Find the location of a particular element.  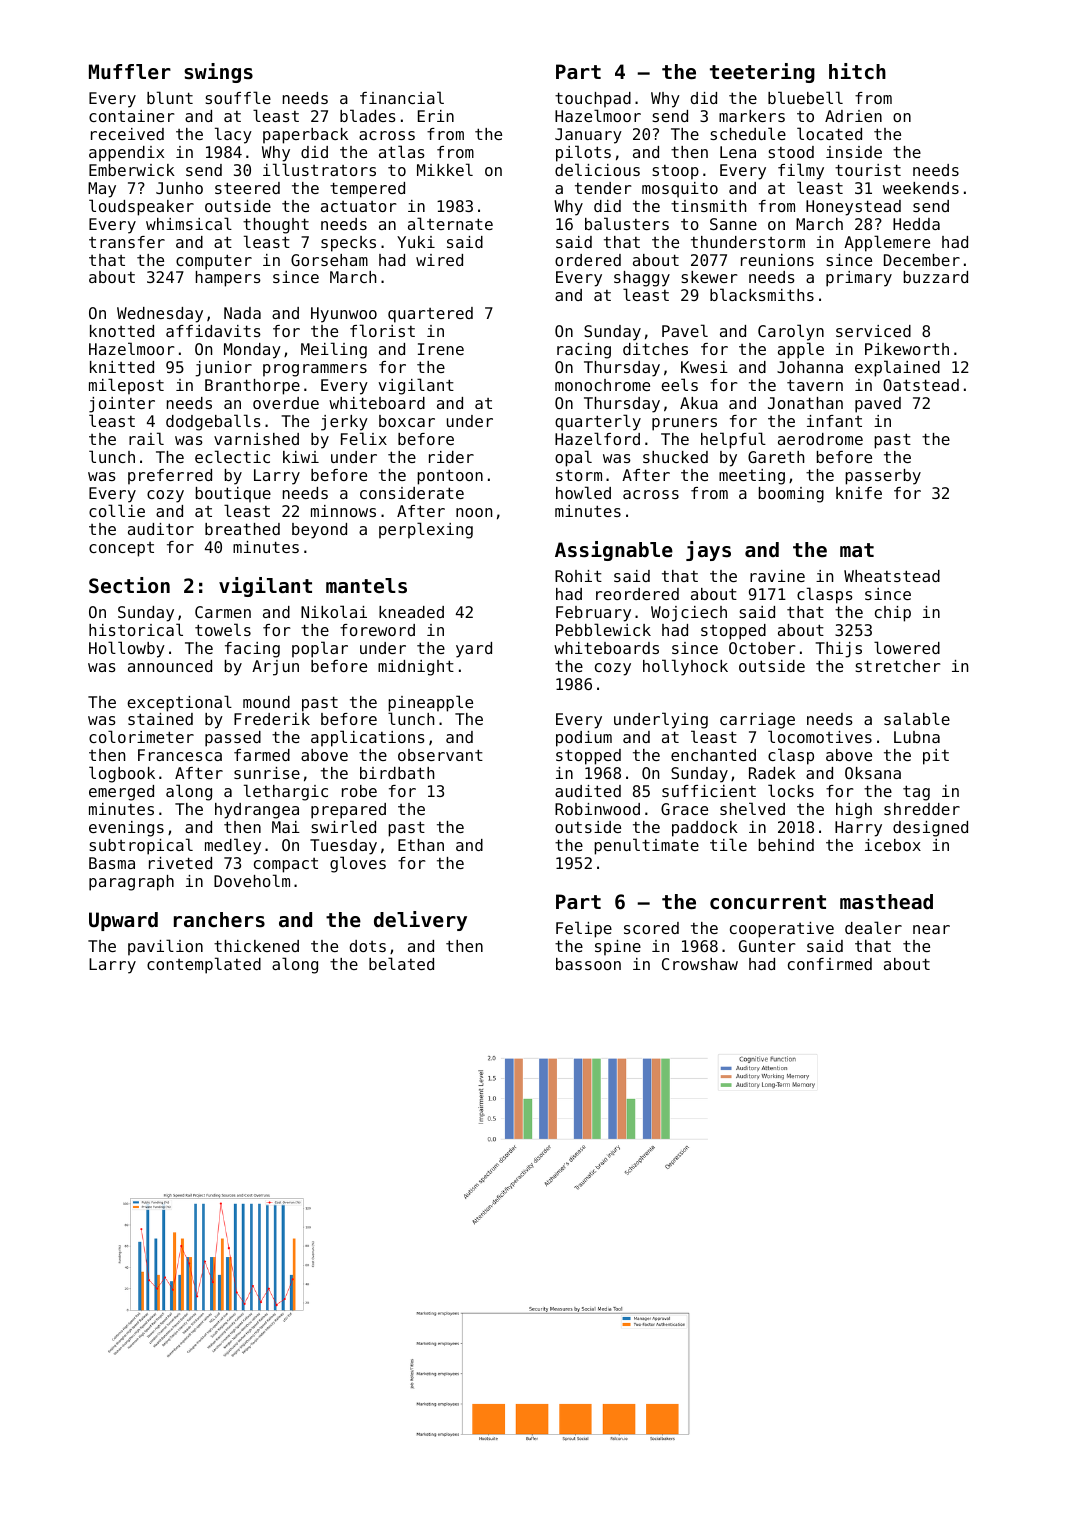

Mikkel is located at coordinates (445, 169).
